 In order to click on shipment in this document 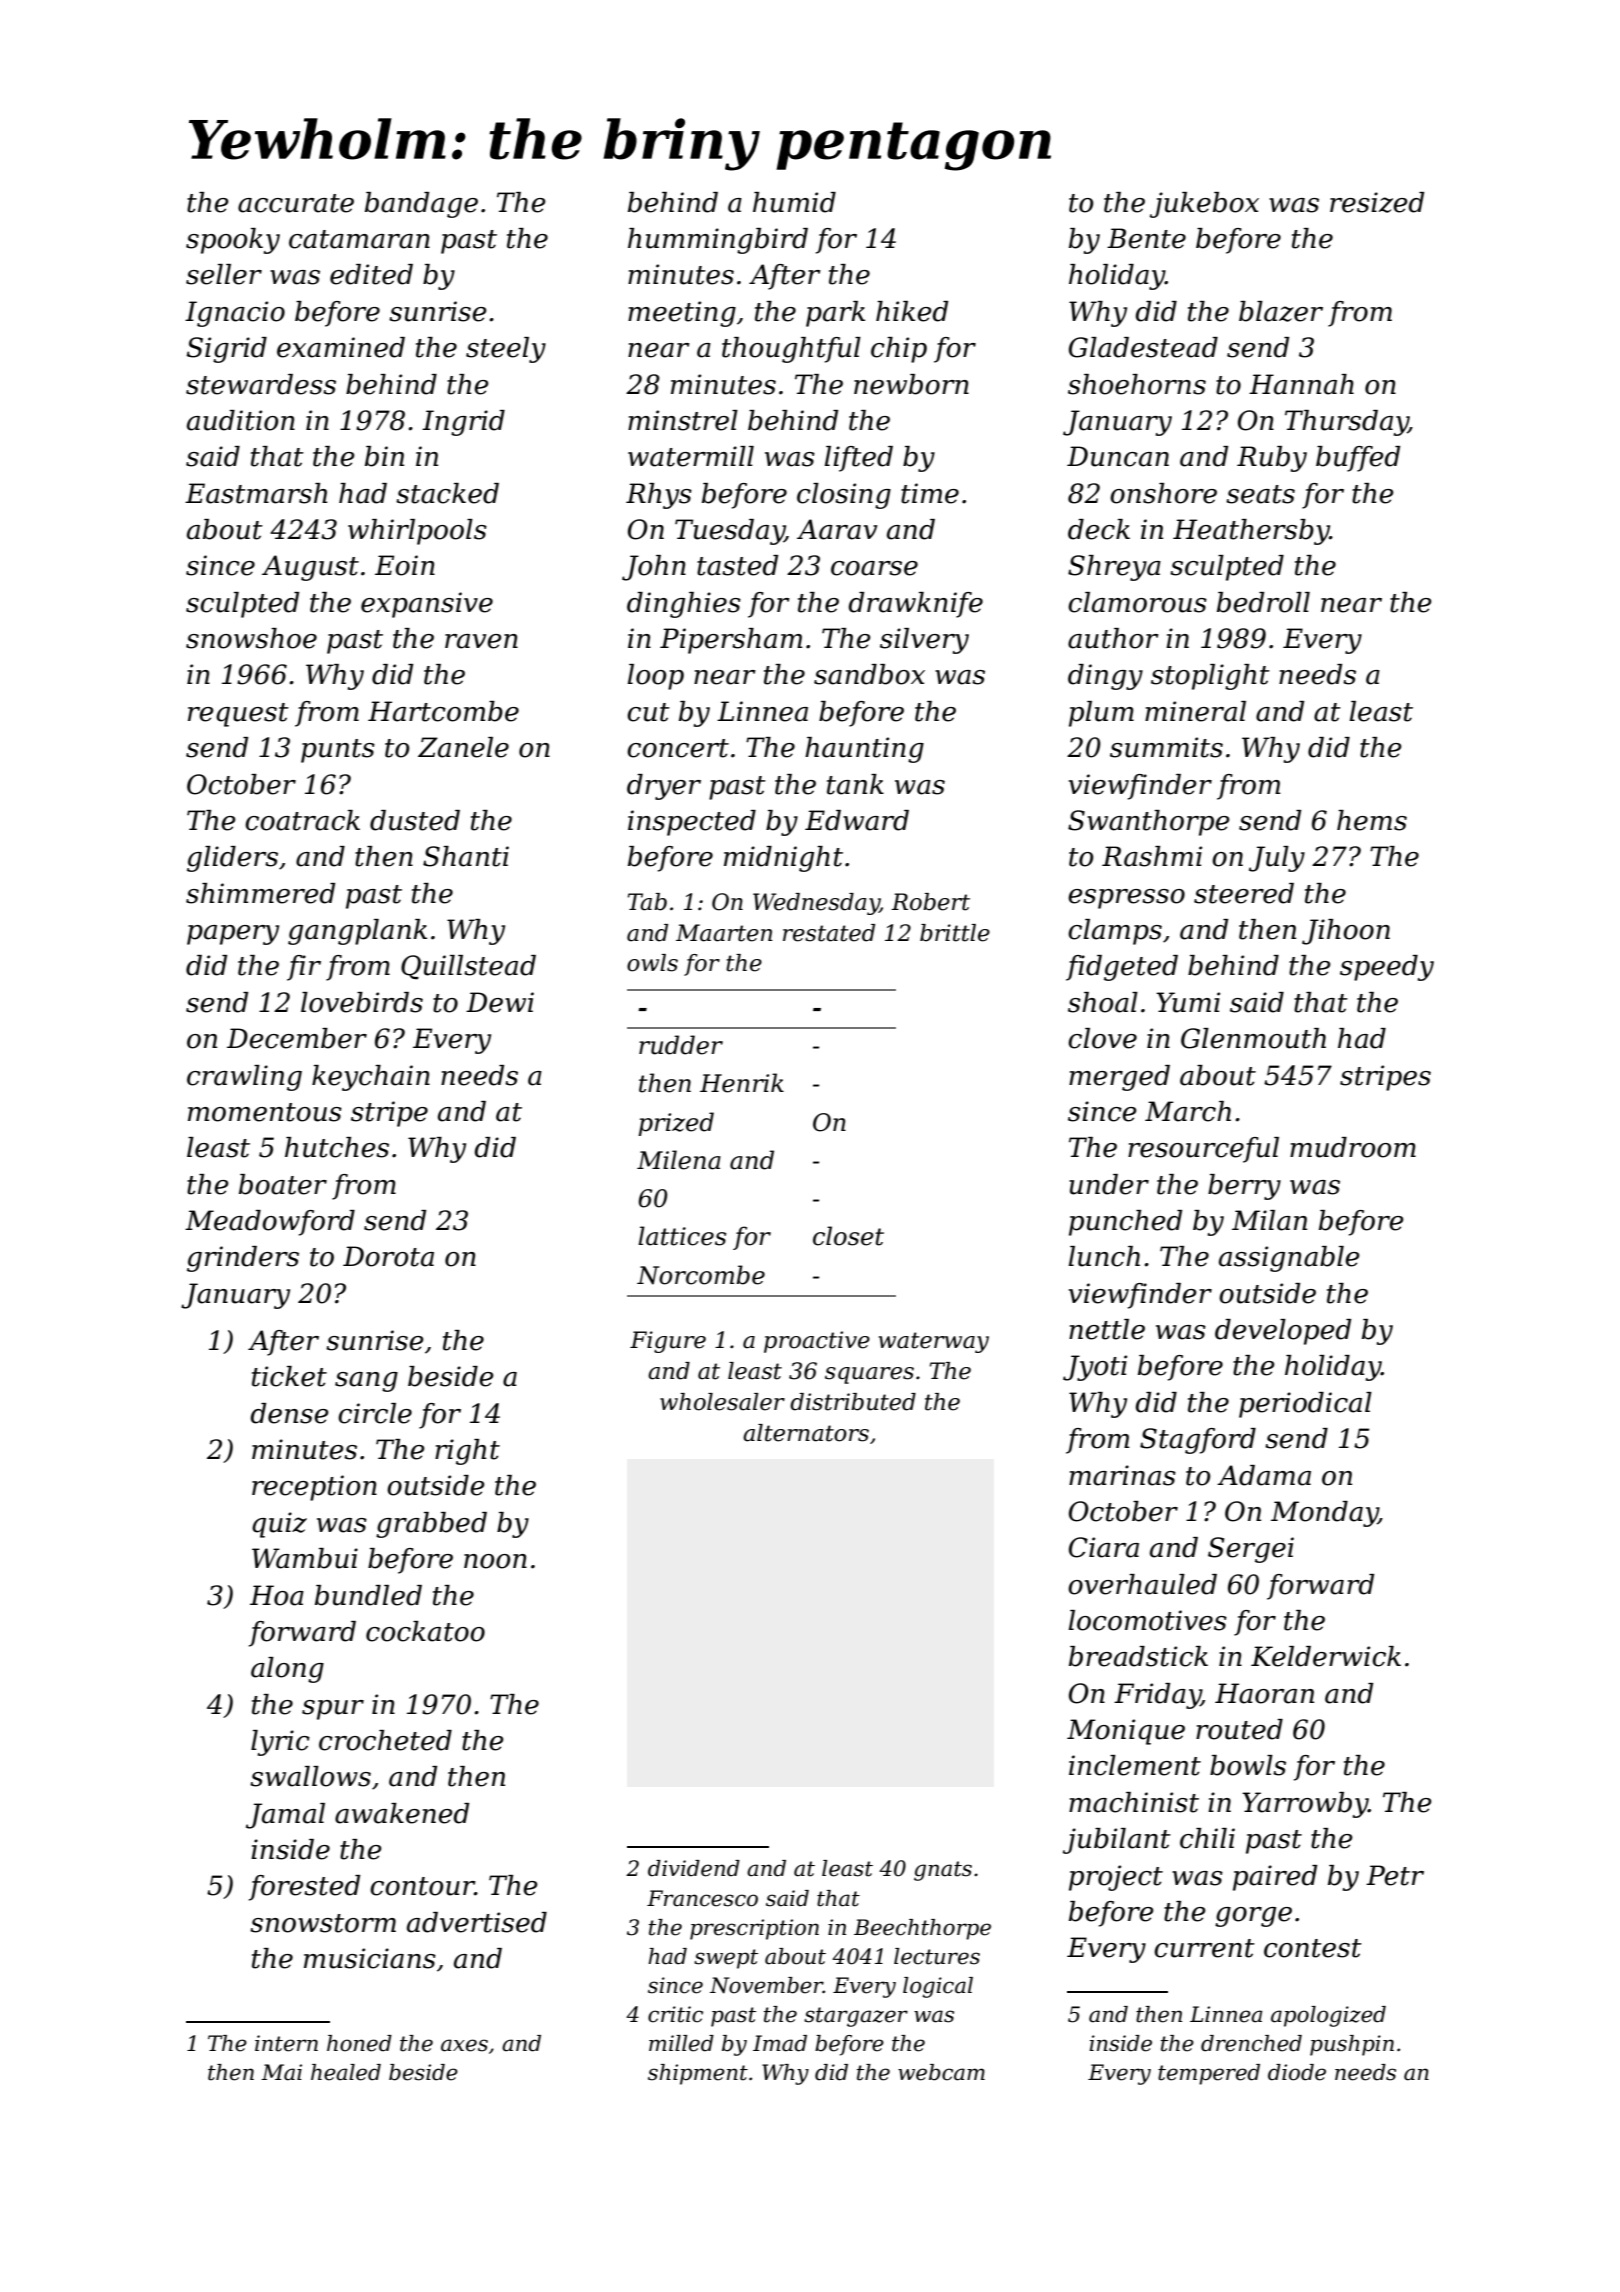, I will do `click(698, 2074)`.
